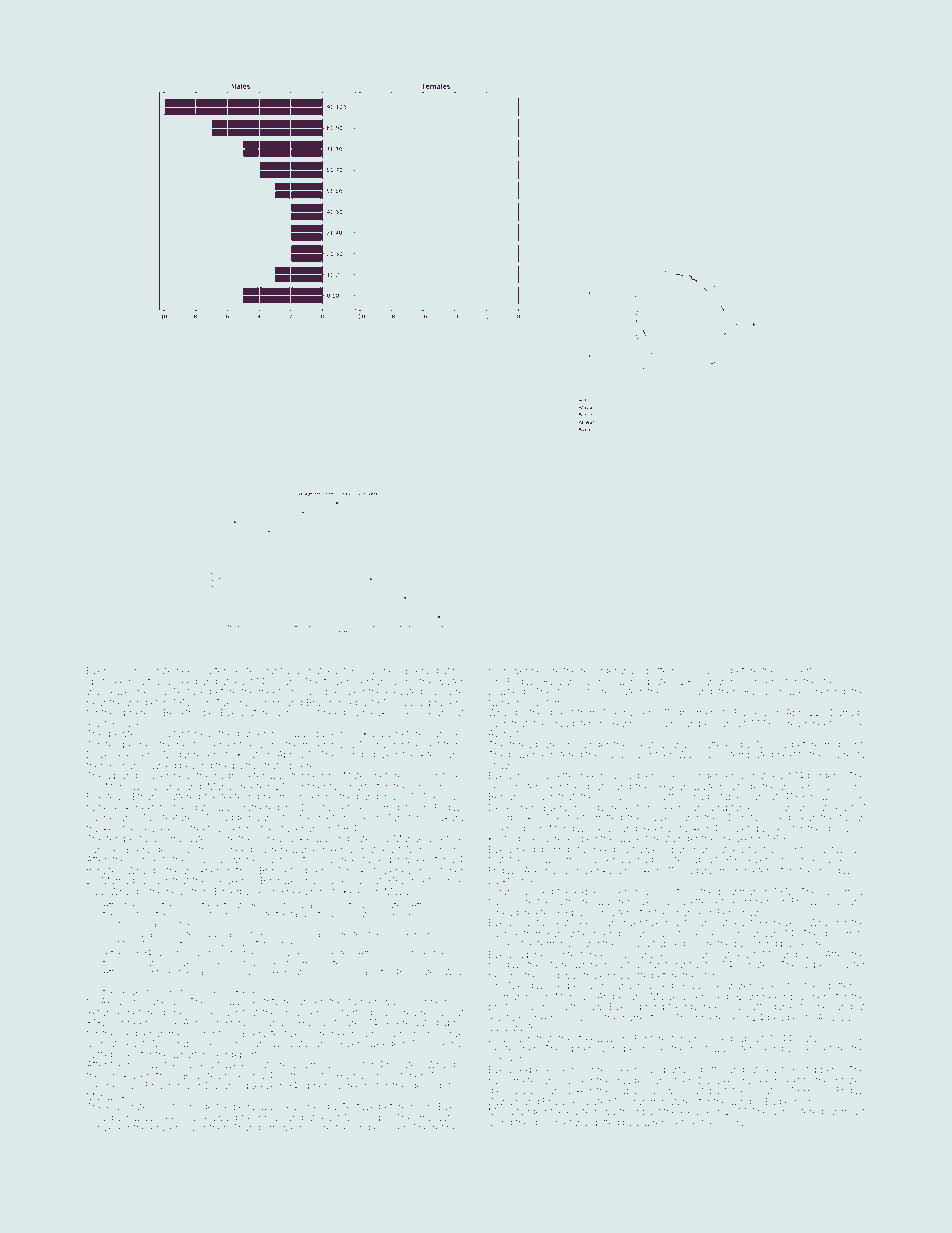  Describe the element at coordinates (558, 943) in the screenshot. I see `terminals` at that location.
